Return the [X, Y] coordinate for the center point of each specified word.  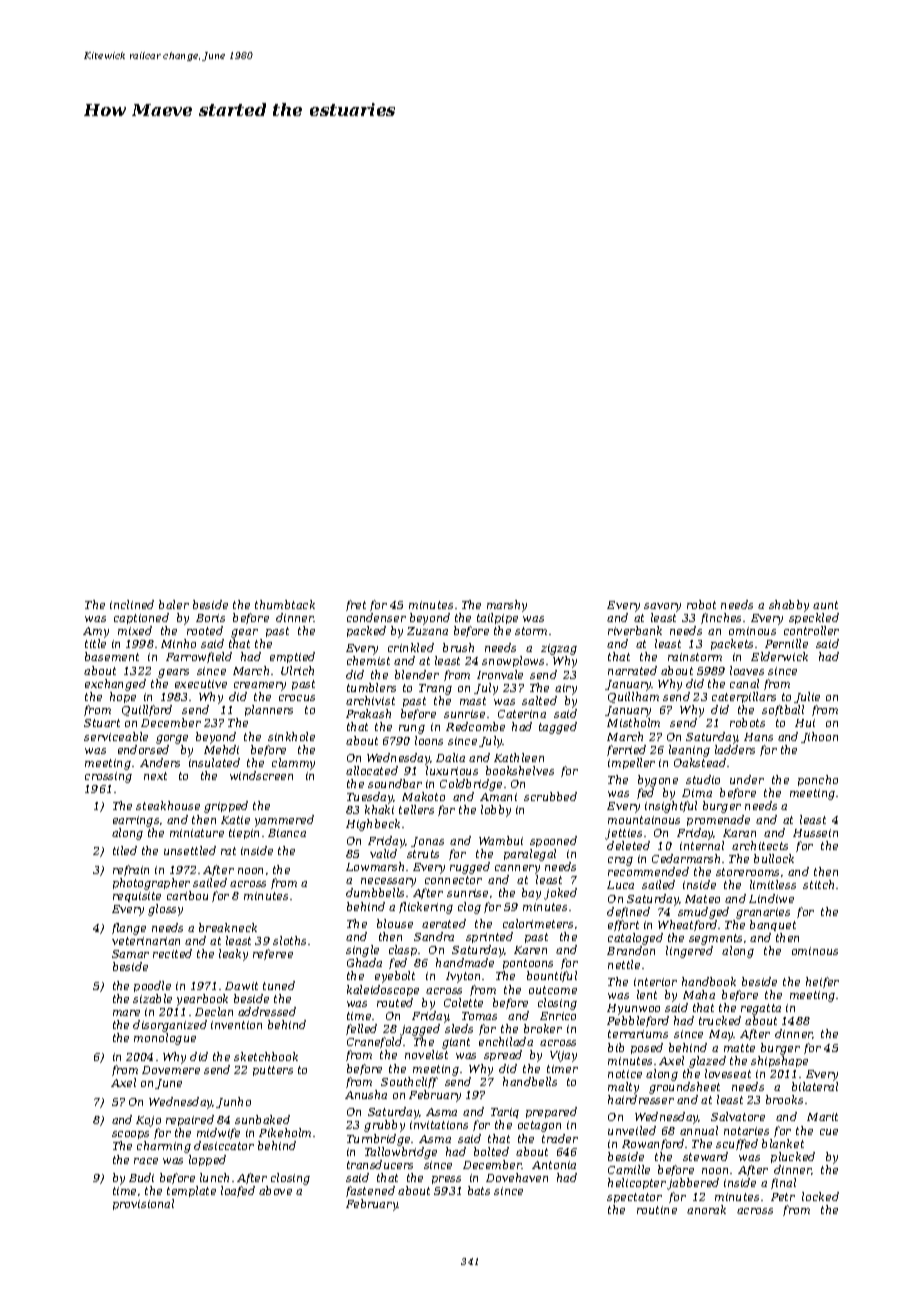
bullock [774, 858]
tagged [558, 728]
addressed [267, 1011]
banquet [773, 925]
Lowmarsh [375, 866]
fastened [370, 1191]
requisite [137, 897]
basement [112, 656]
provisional [143, 1204]
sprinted [489, 937]
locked [820, 1196]
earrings [136, 821]
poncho [818, 780]
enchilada [506, 1041]
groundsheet [684, 1088]
